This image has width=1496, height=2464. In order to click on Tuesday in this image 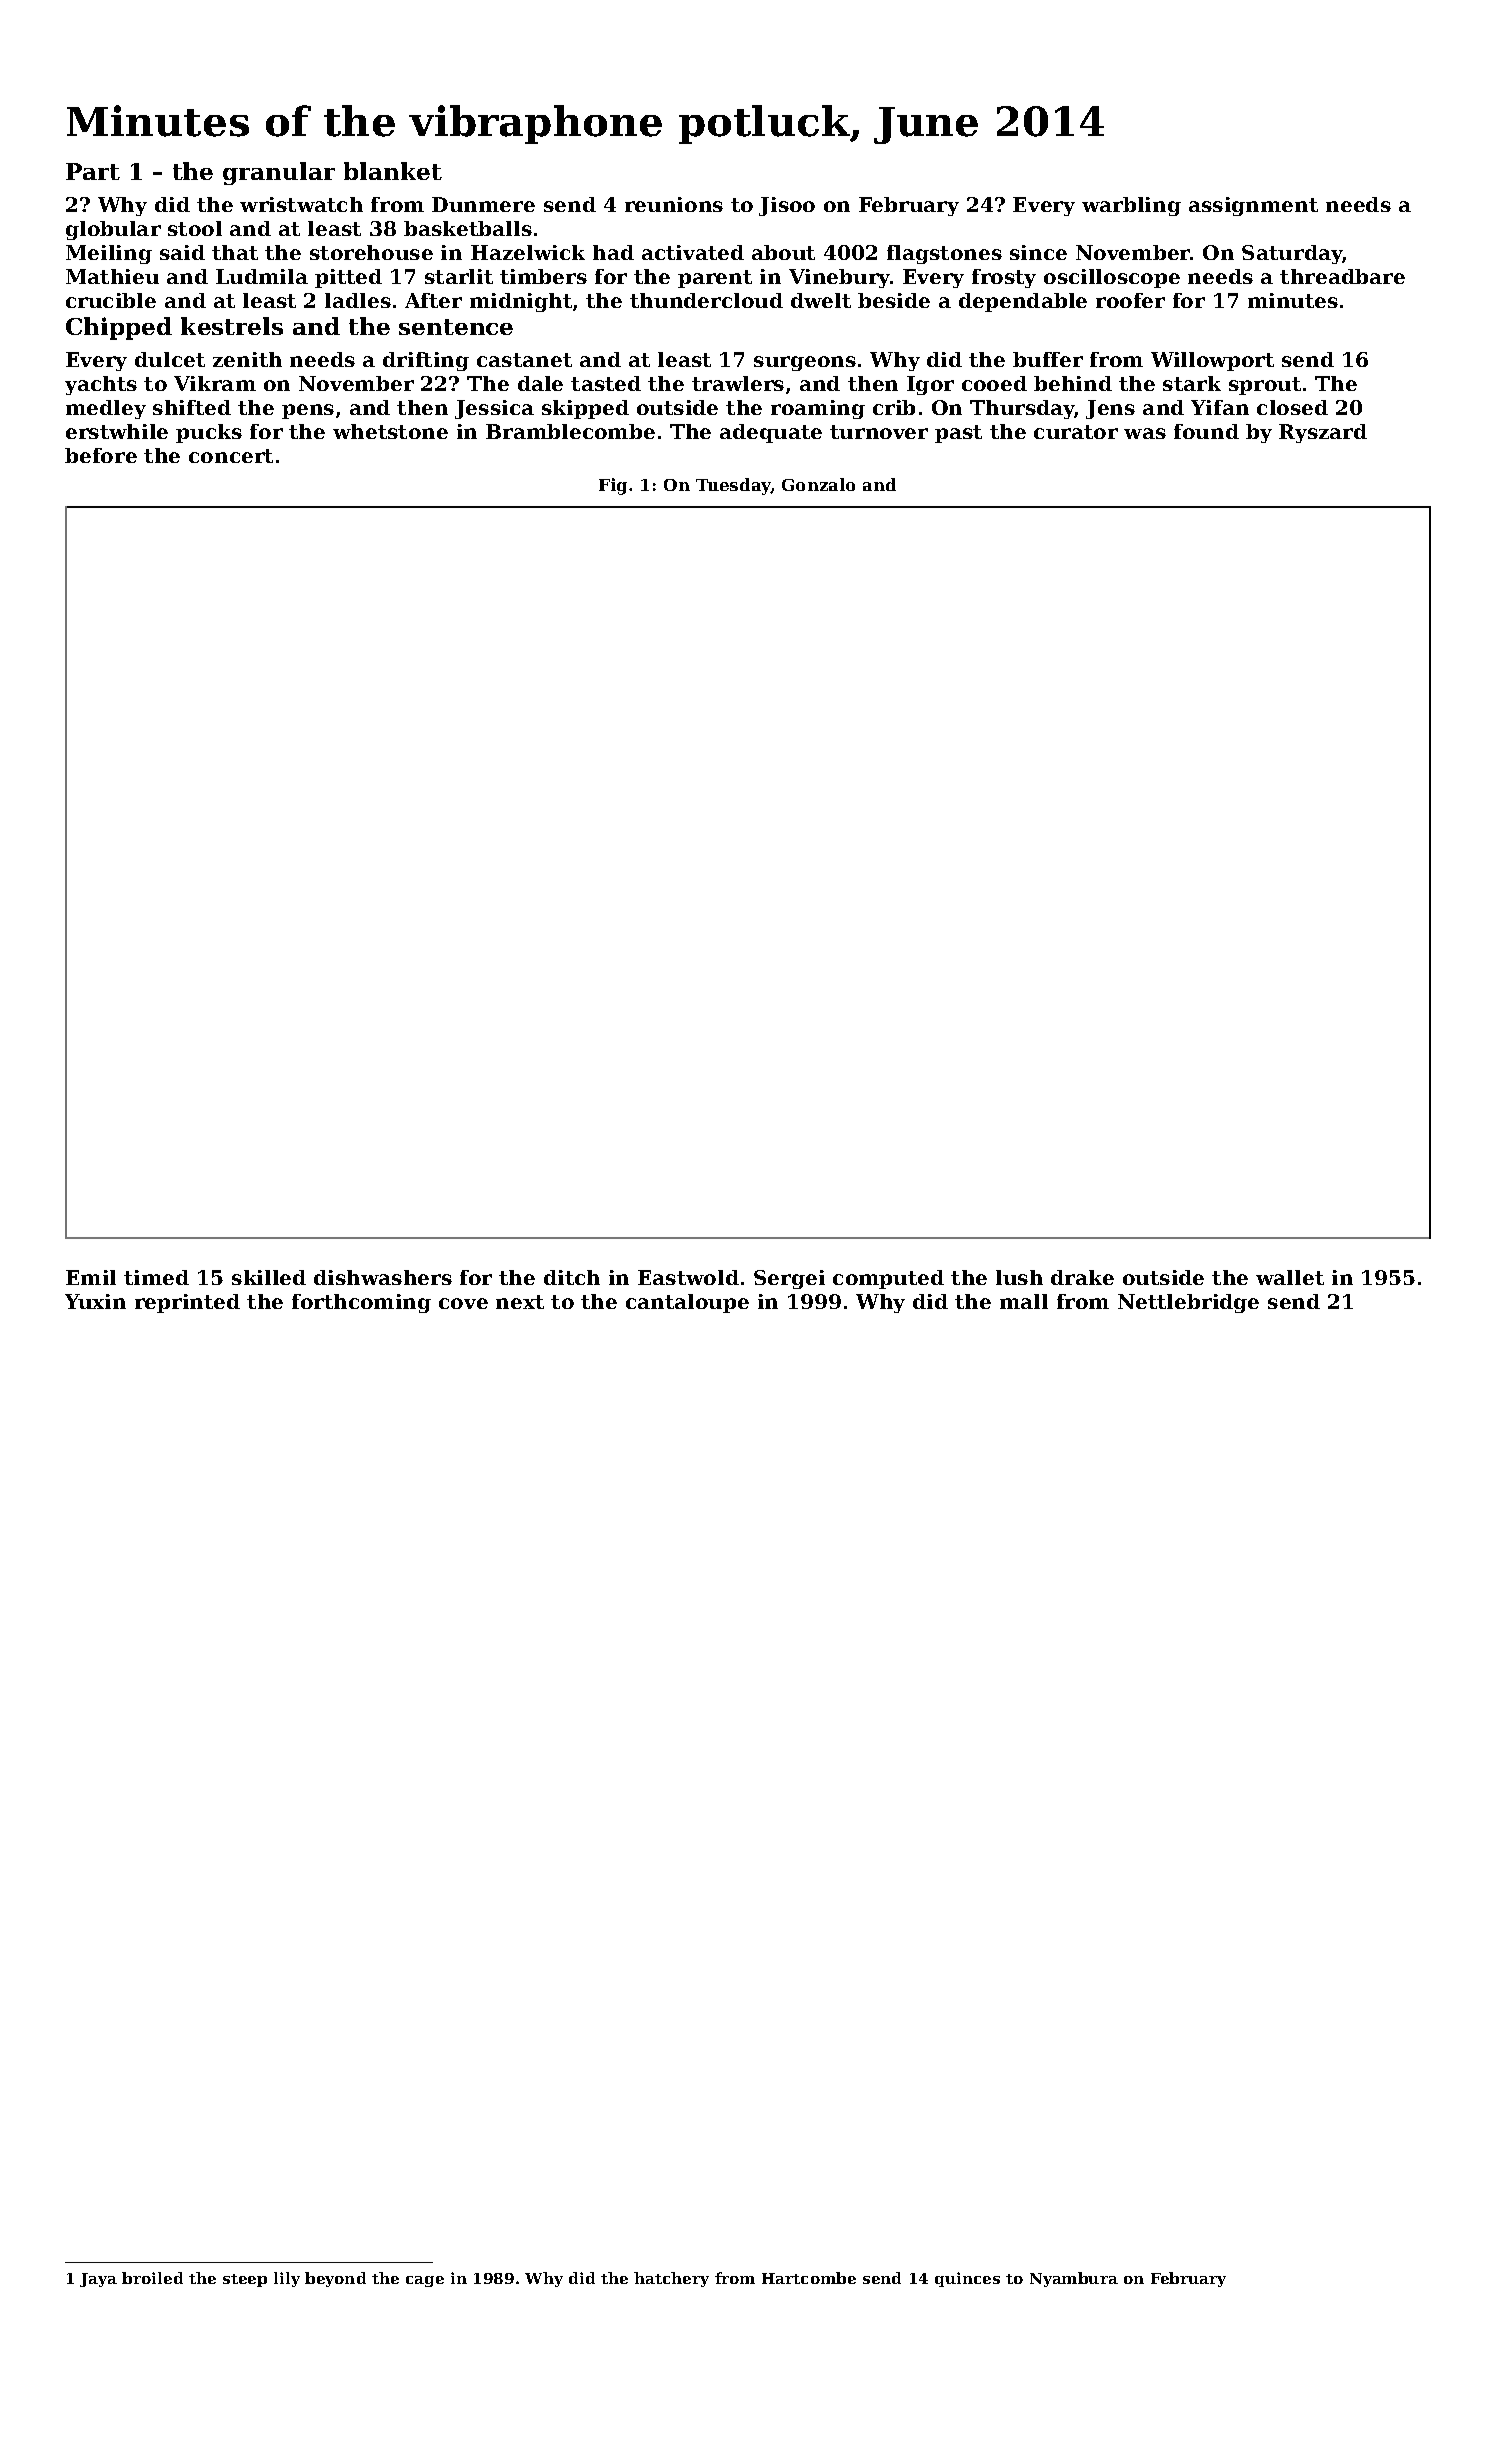, I will do `click(733, 486)`.
